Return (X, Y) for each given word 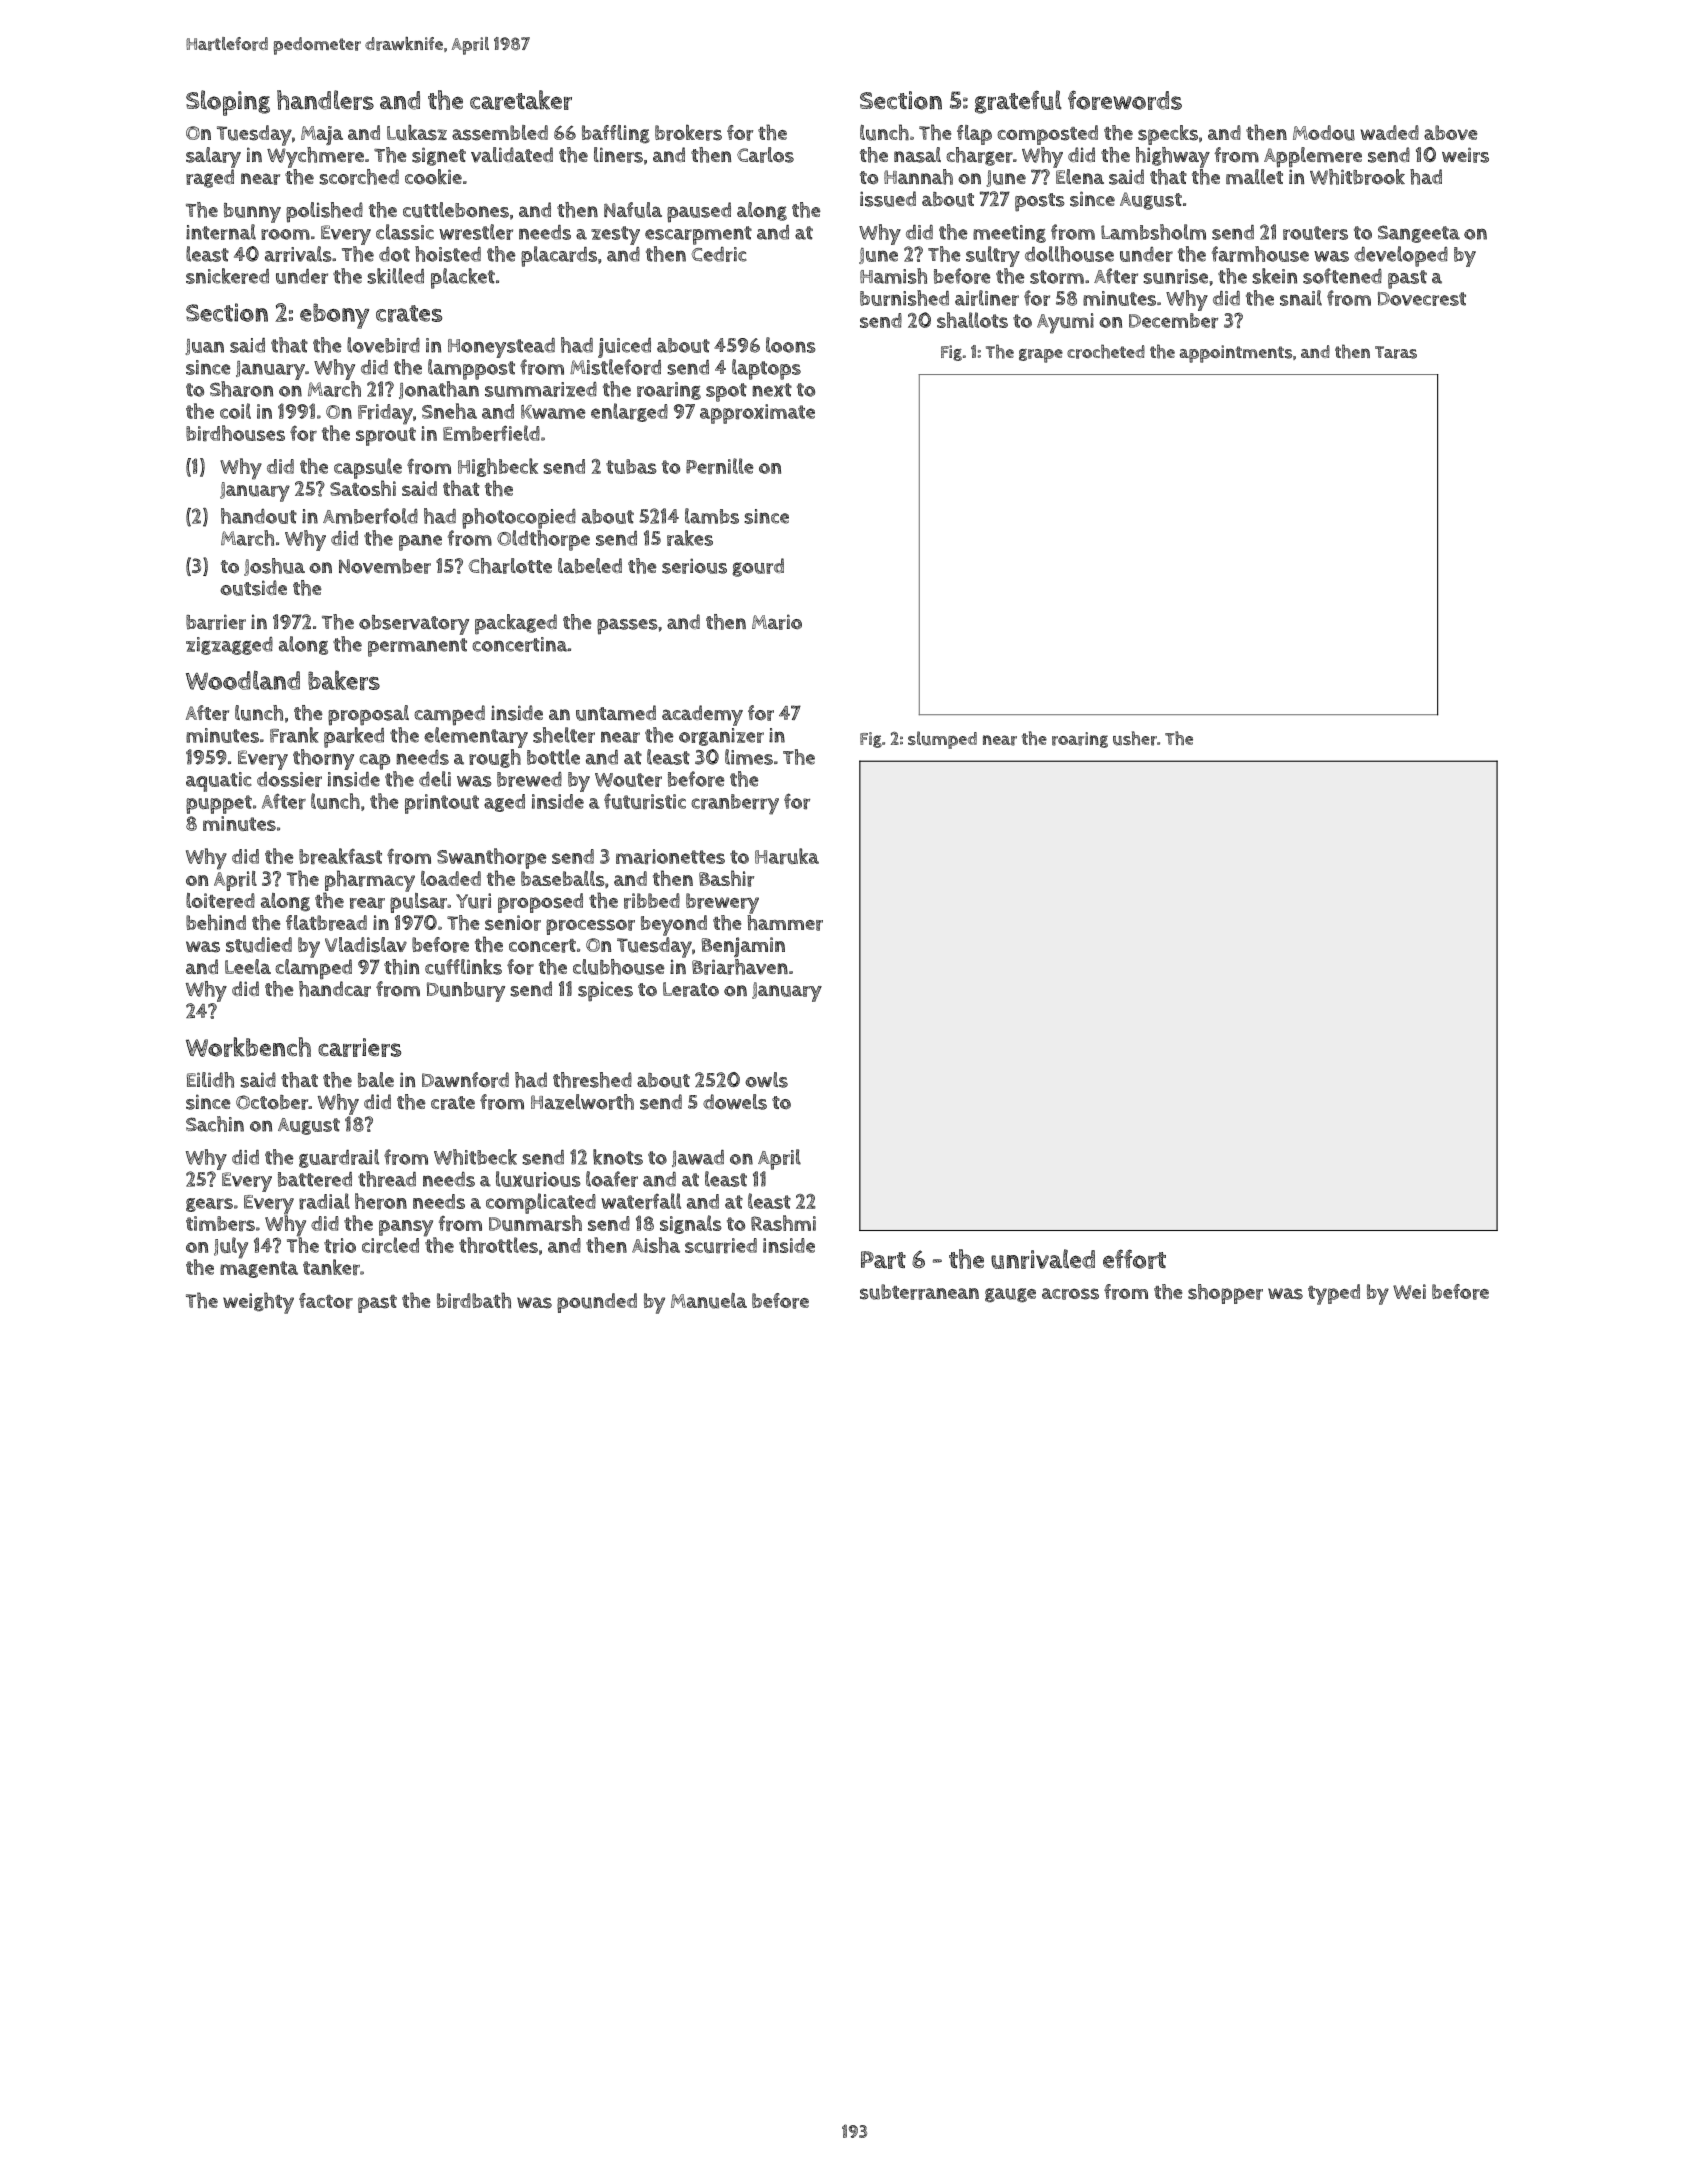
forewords (1125, 100)
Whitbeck (475, 1157)
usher (1135, 738)
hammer (785, 923)
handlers (325, 100)
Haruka (787, 856)
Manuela (709, 1301)
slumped (942, 740)
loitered (220, 901)
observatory (414, 625)
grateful (1018, 102)
